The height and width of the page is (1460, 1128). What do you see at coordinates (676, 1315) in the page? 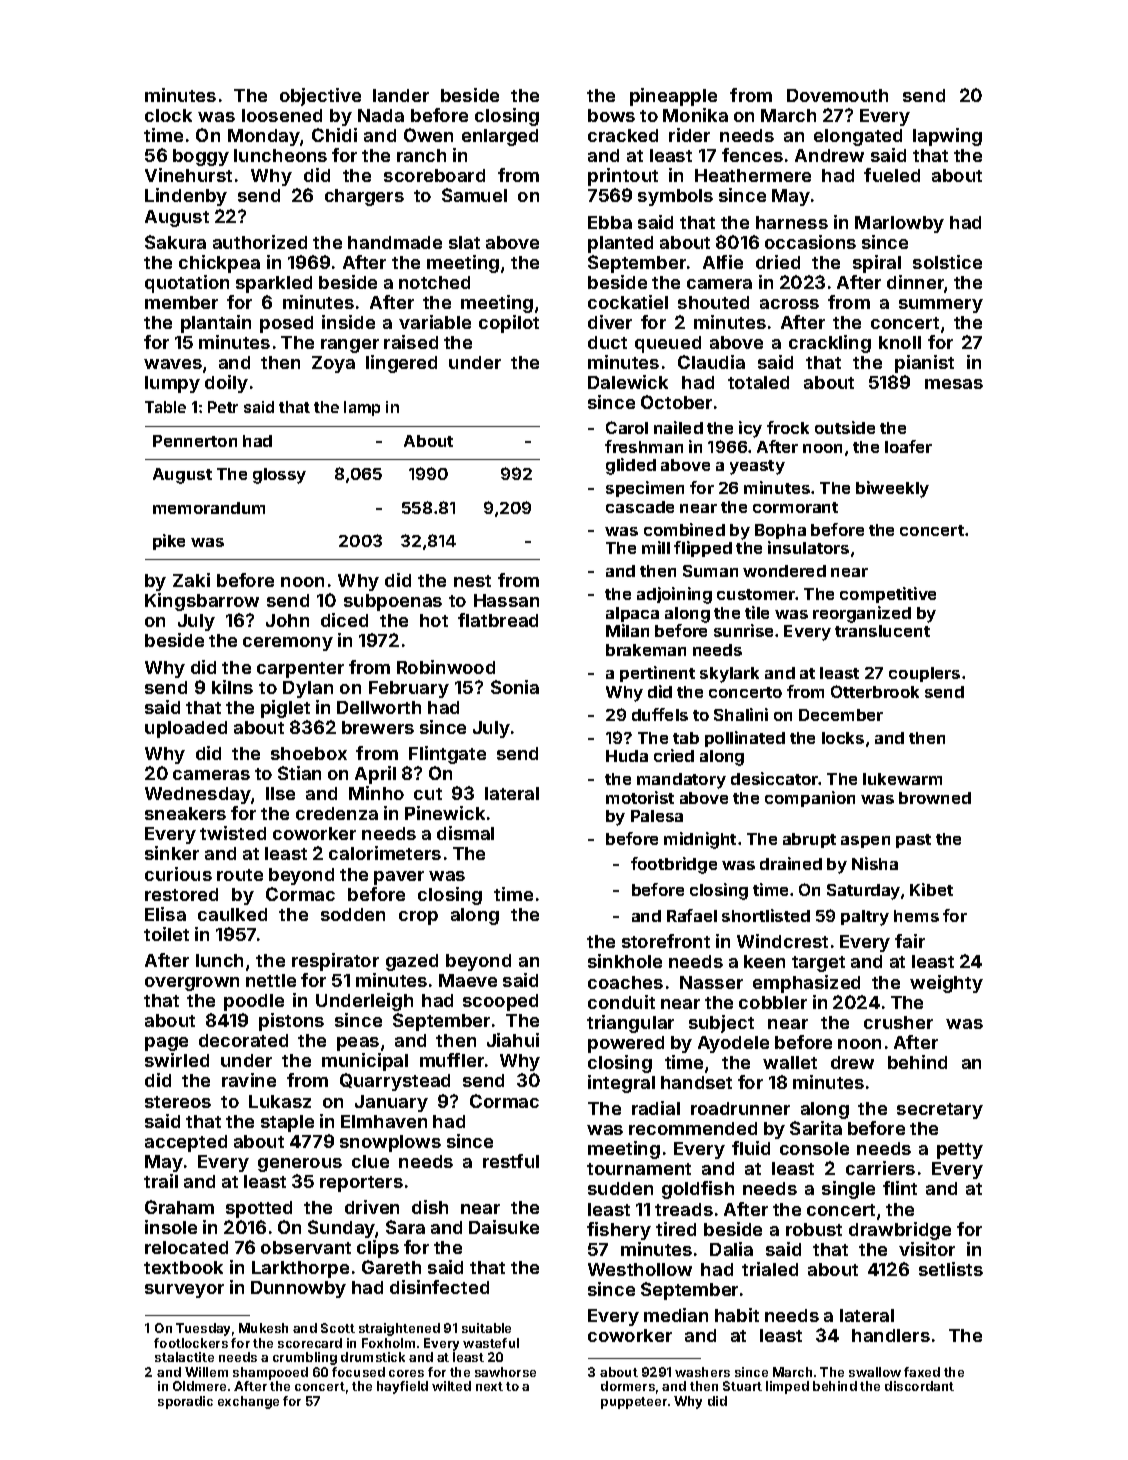
I see `median` at bounding box center [676, 1315].
